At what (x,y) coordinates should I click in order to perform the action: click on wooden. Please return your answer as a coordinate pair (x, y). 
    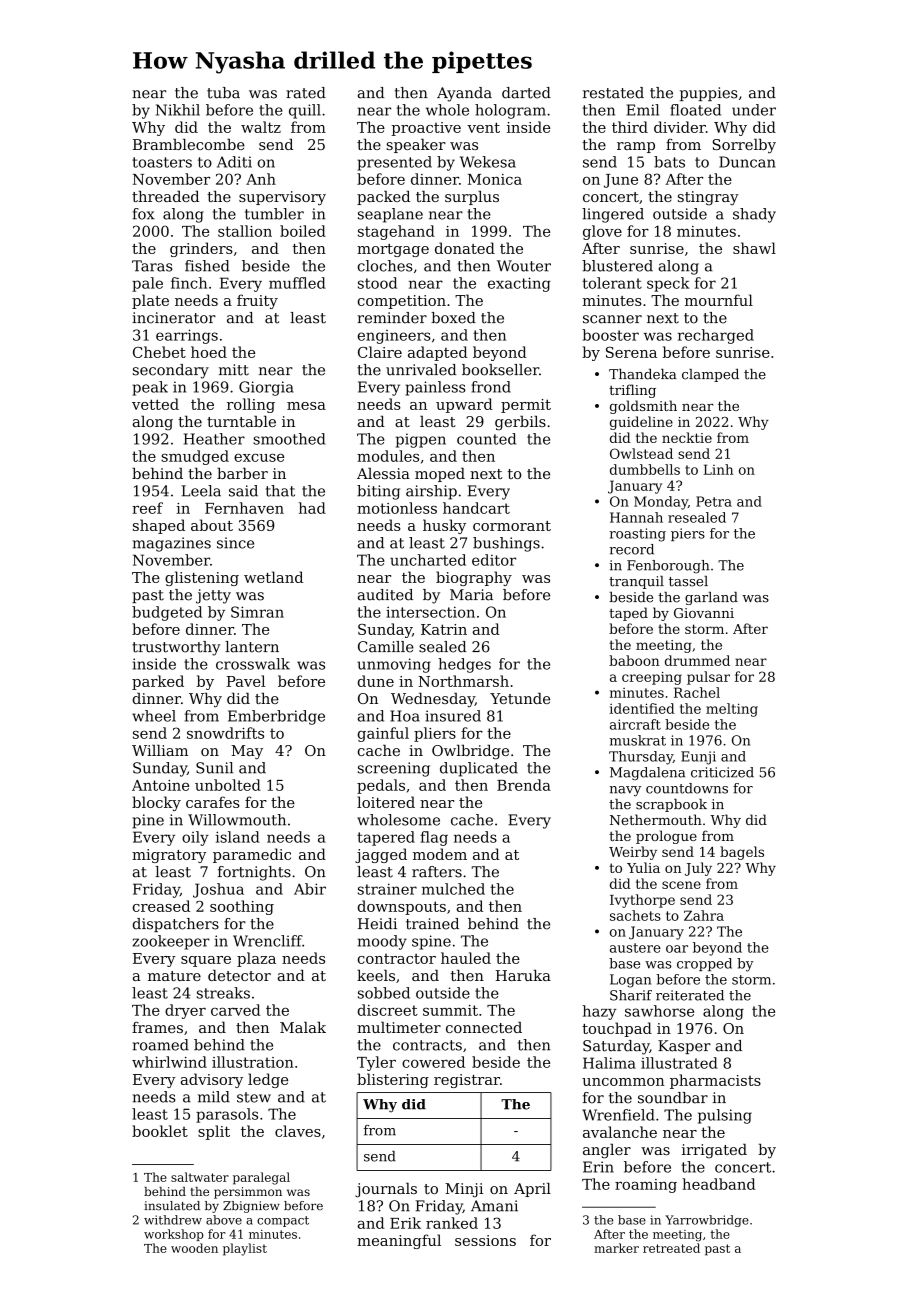
    Looking at the image, I should click on (194, 1248).
